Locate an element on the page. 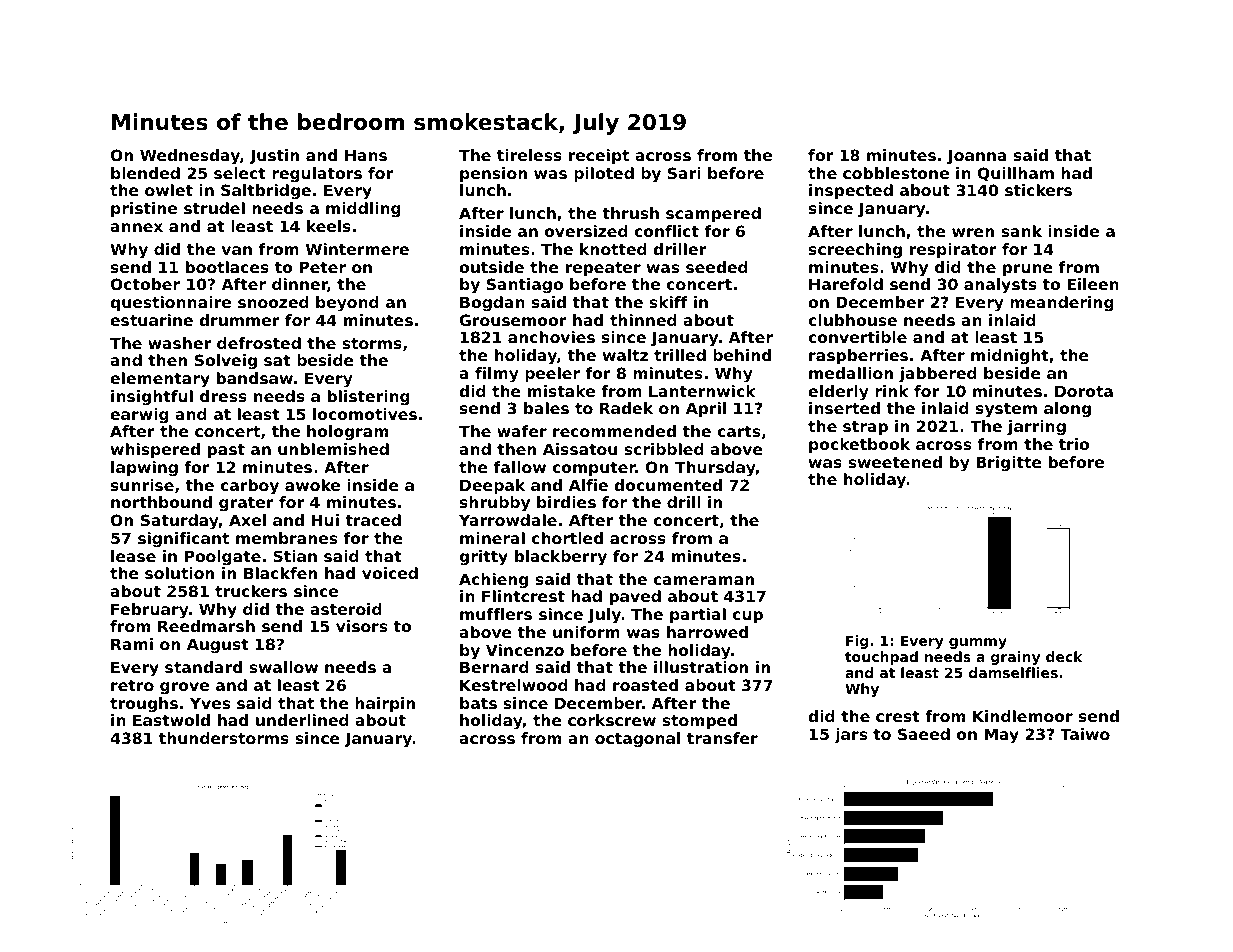 This image has height=952, width=1233. carboy is located at coordinates (249, 487).
